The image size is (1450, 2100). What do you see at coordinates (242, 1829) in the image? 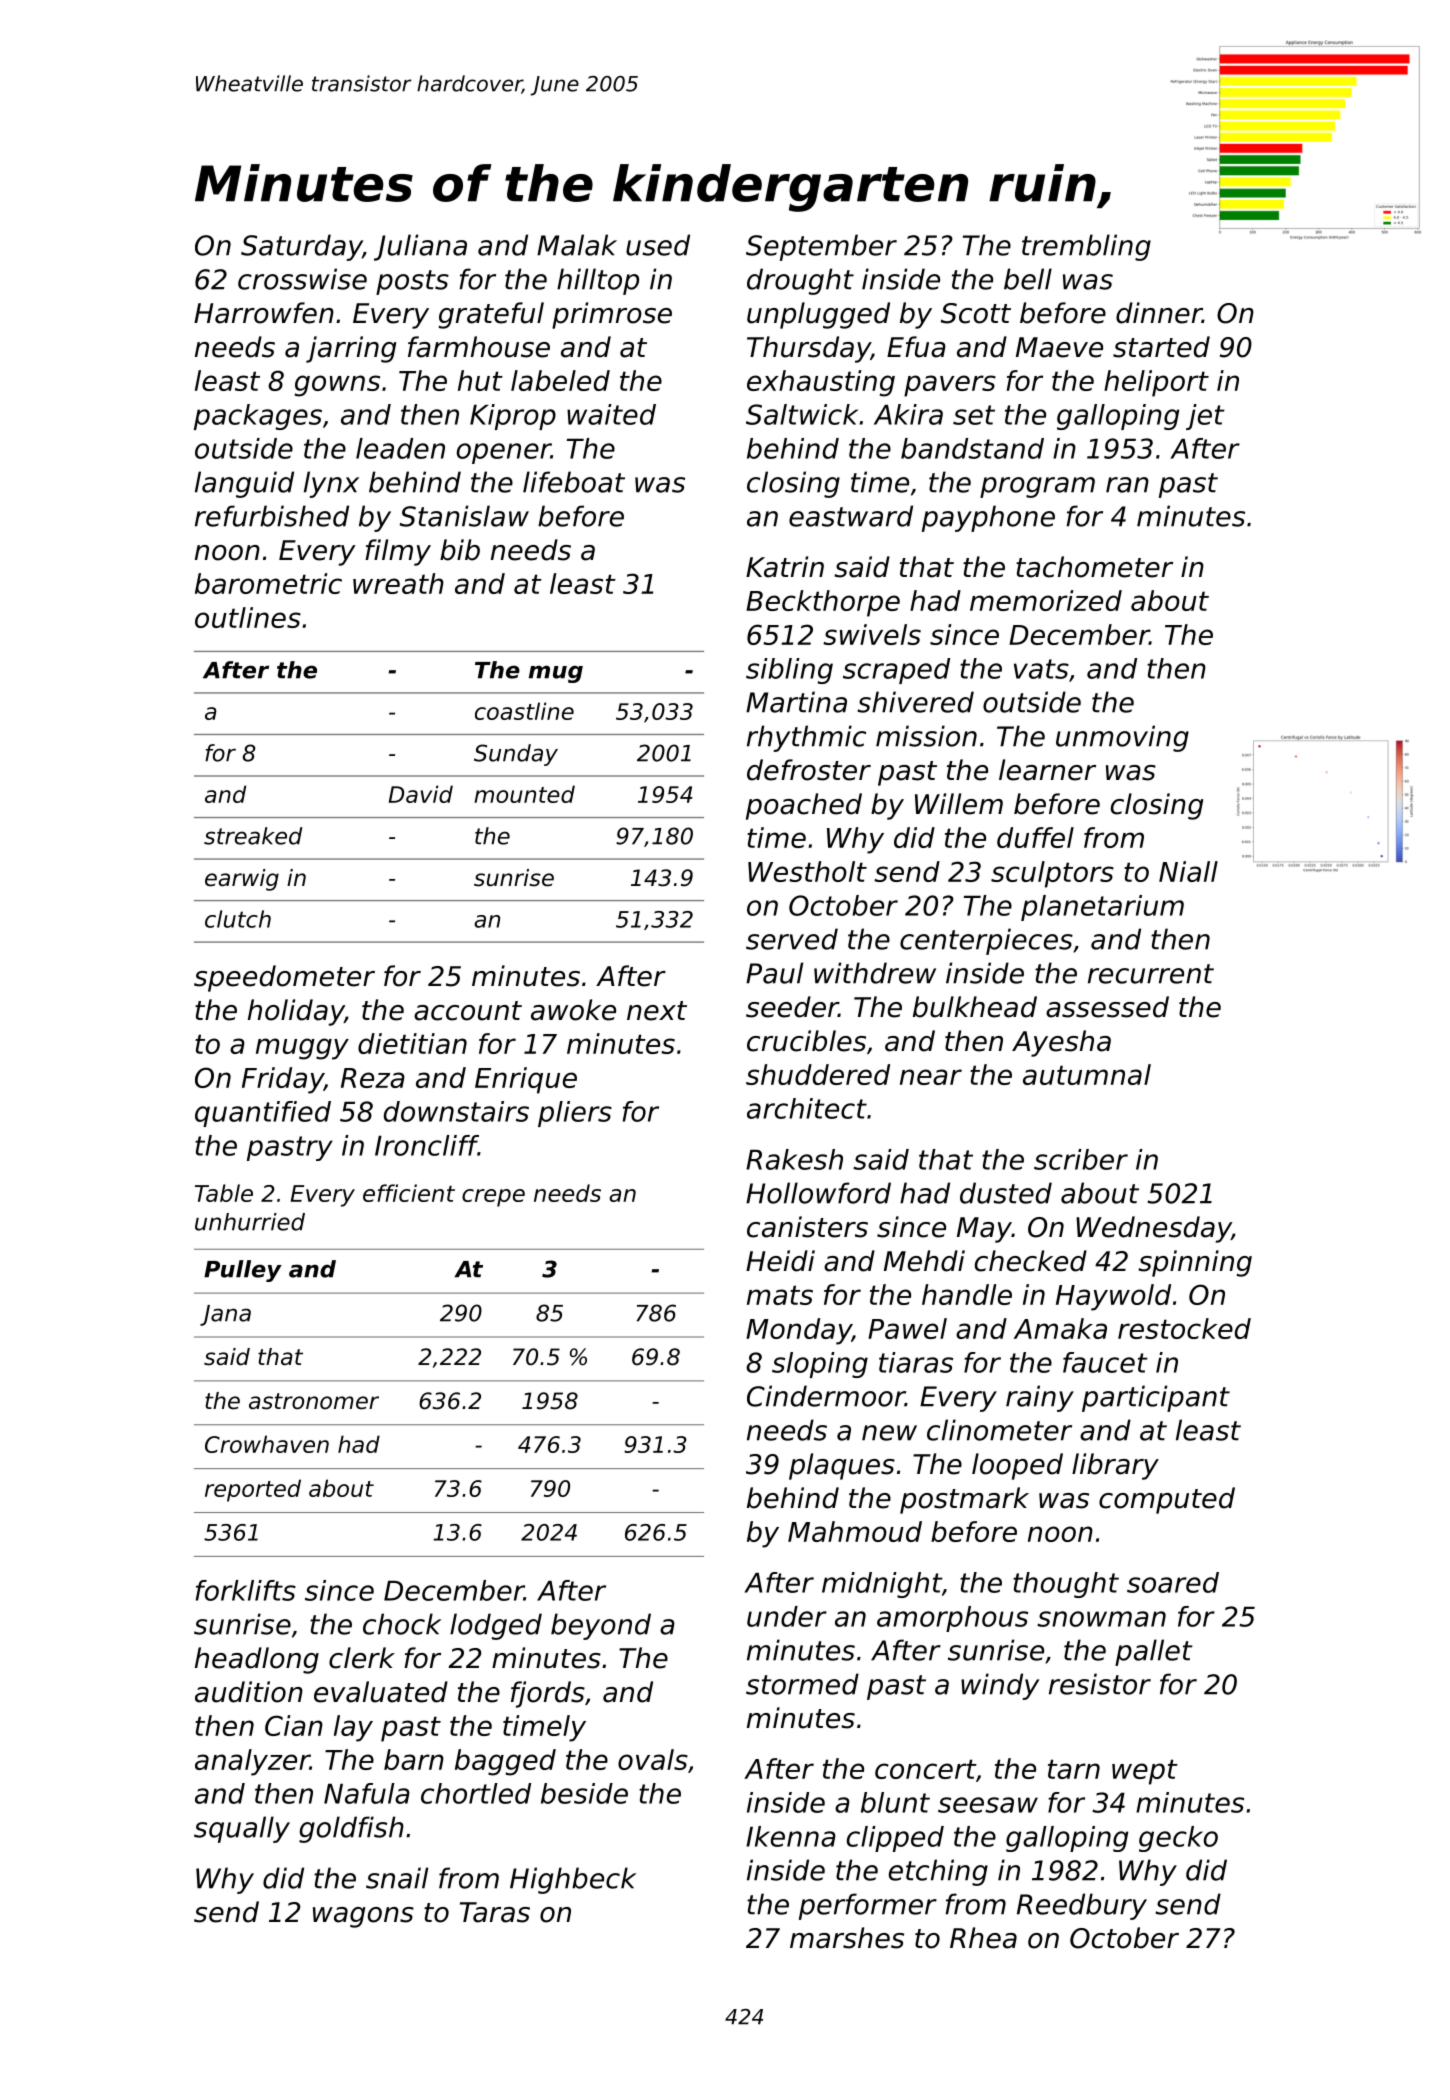
I see `squally` at bounding box center [242, 1829].
